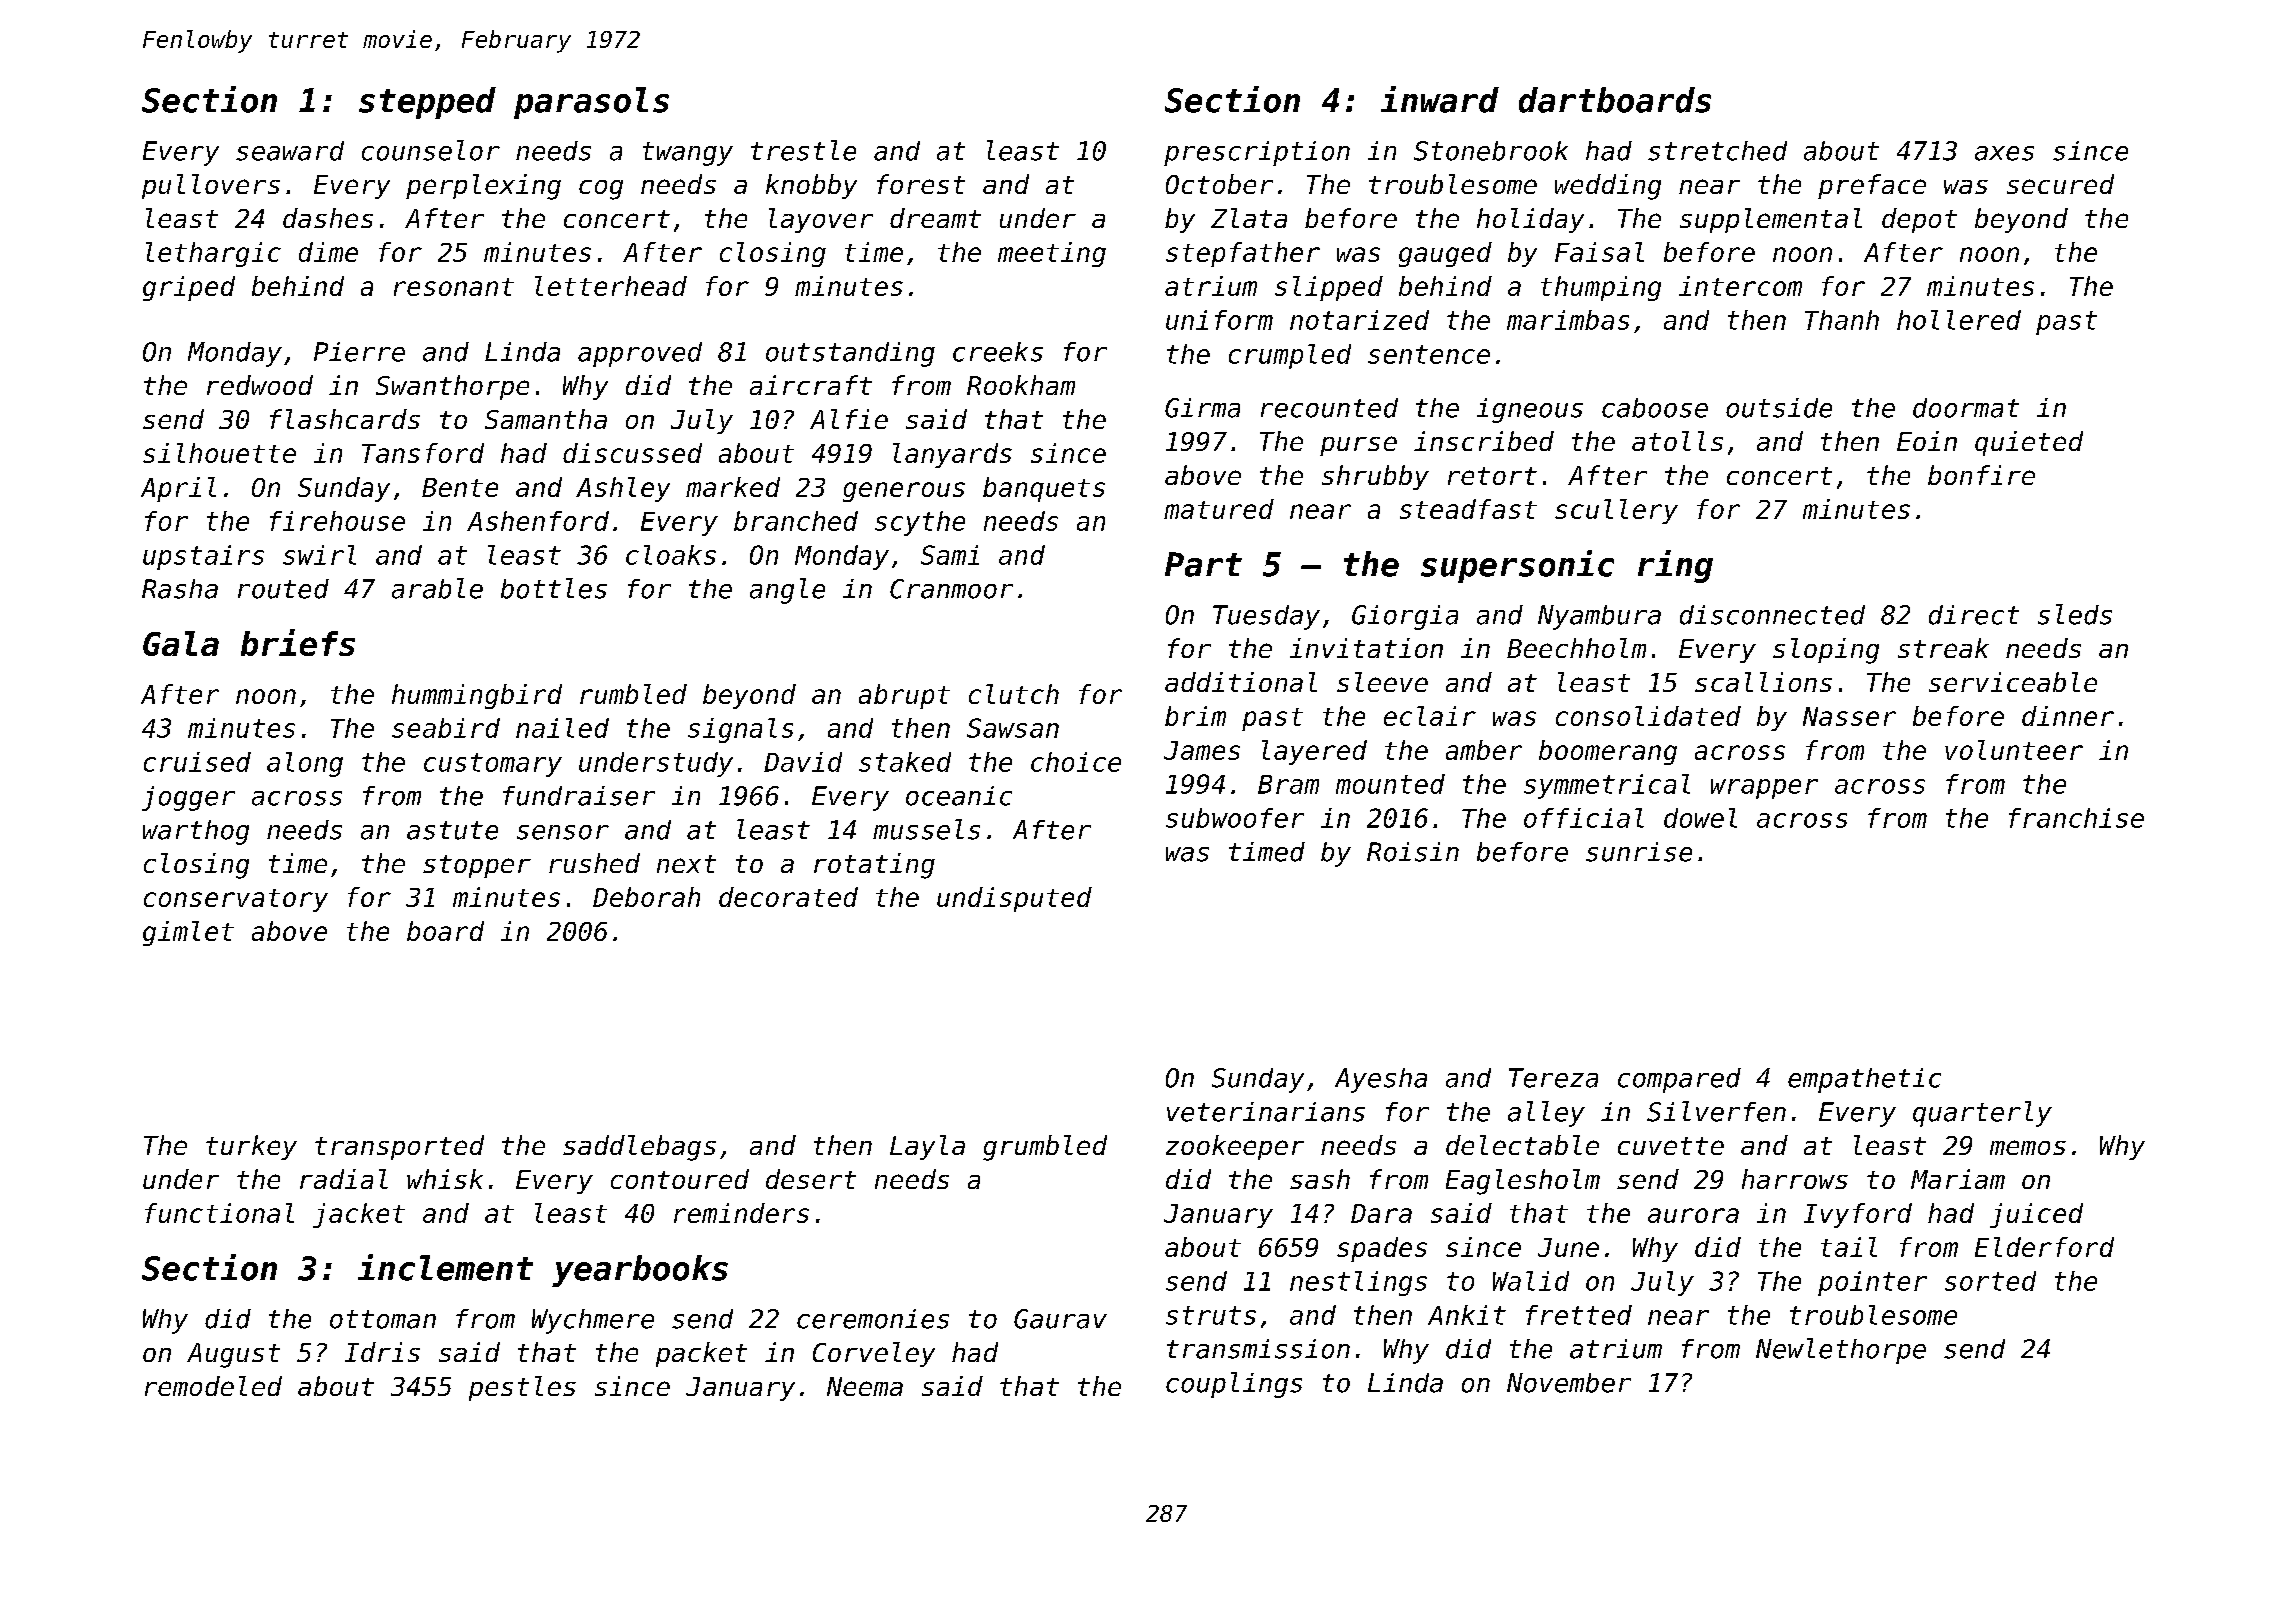 The width and height of the image is (2292, 1620). What do you see at coordinates (646, 897) in the image?
I see `Deborah` at bounding box center [646, 897].
